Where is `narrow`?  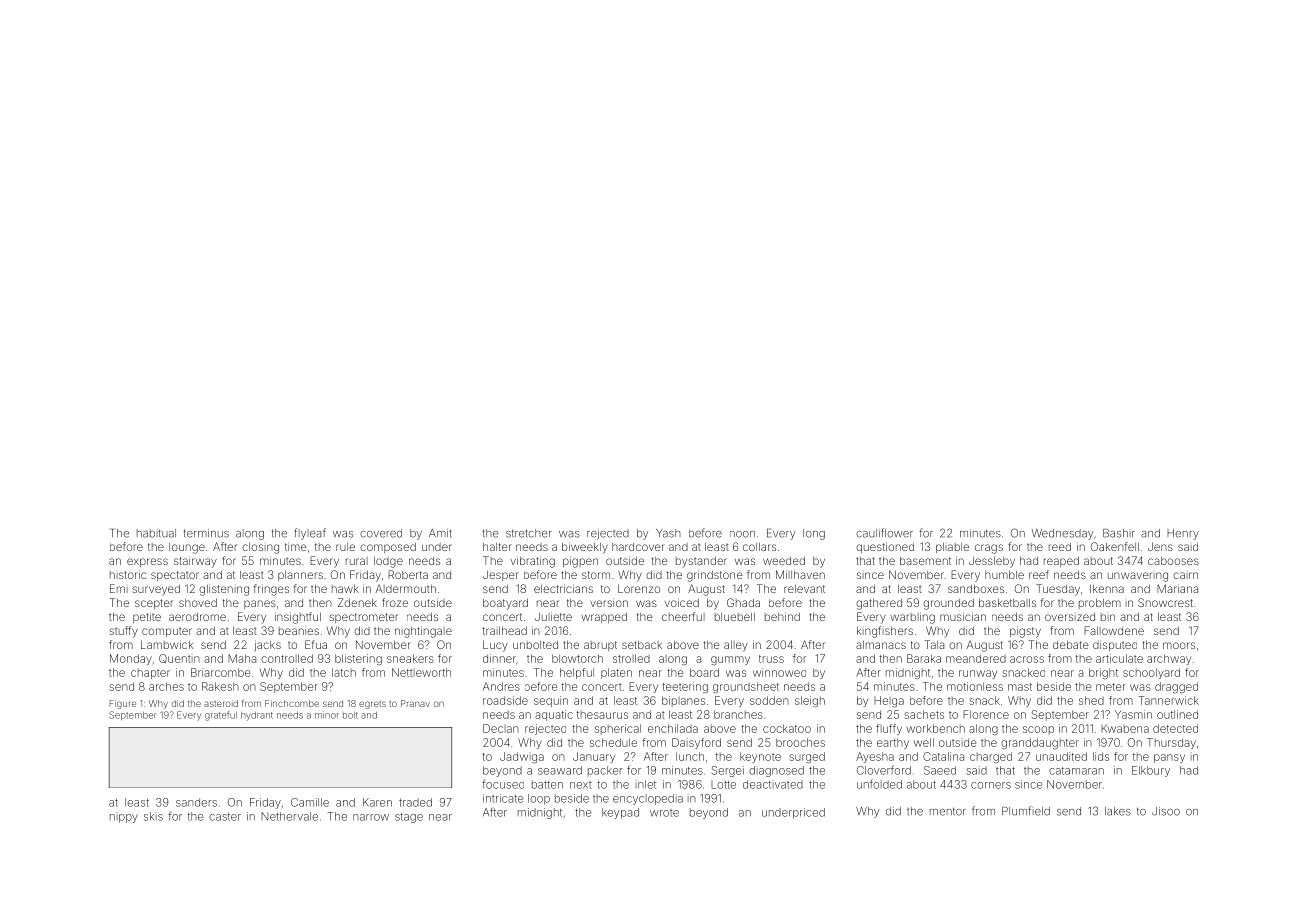 narrow is located at coordinates (371, 817).
